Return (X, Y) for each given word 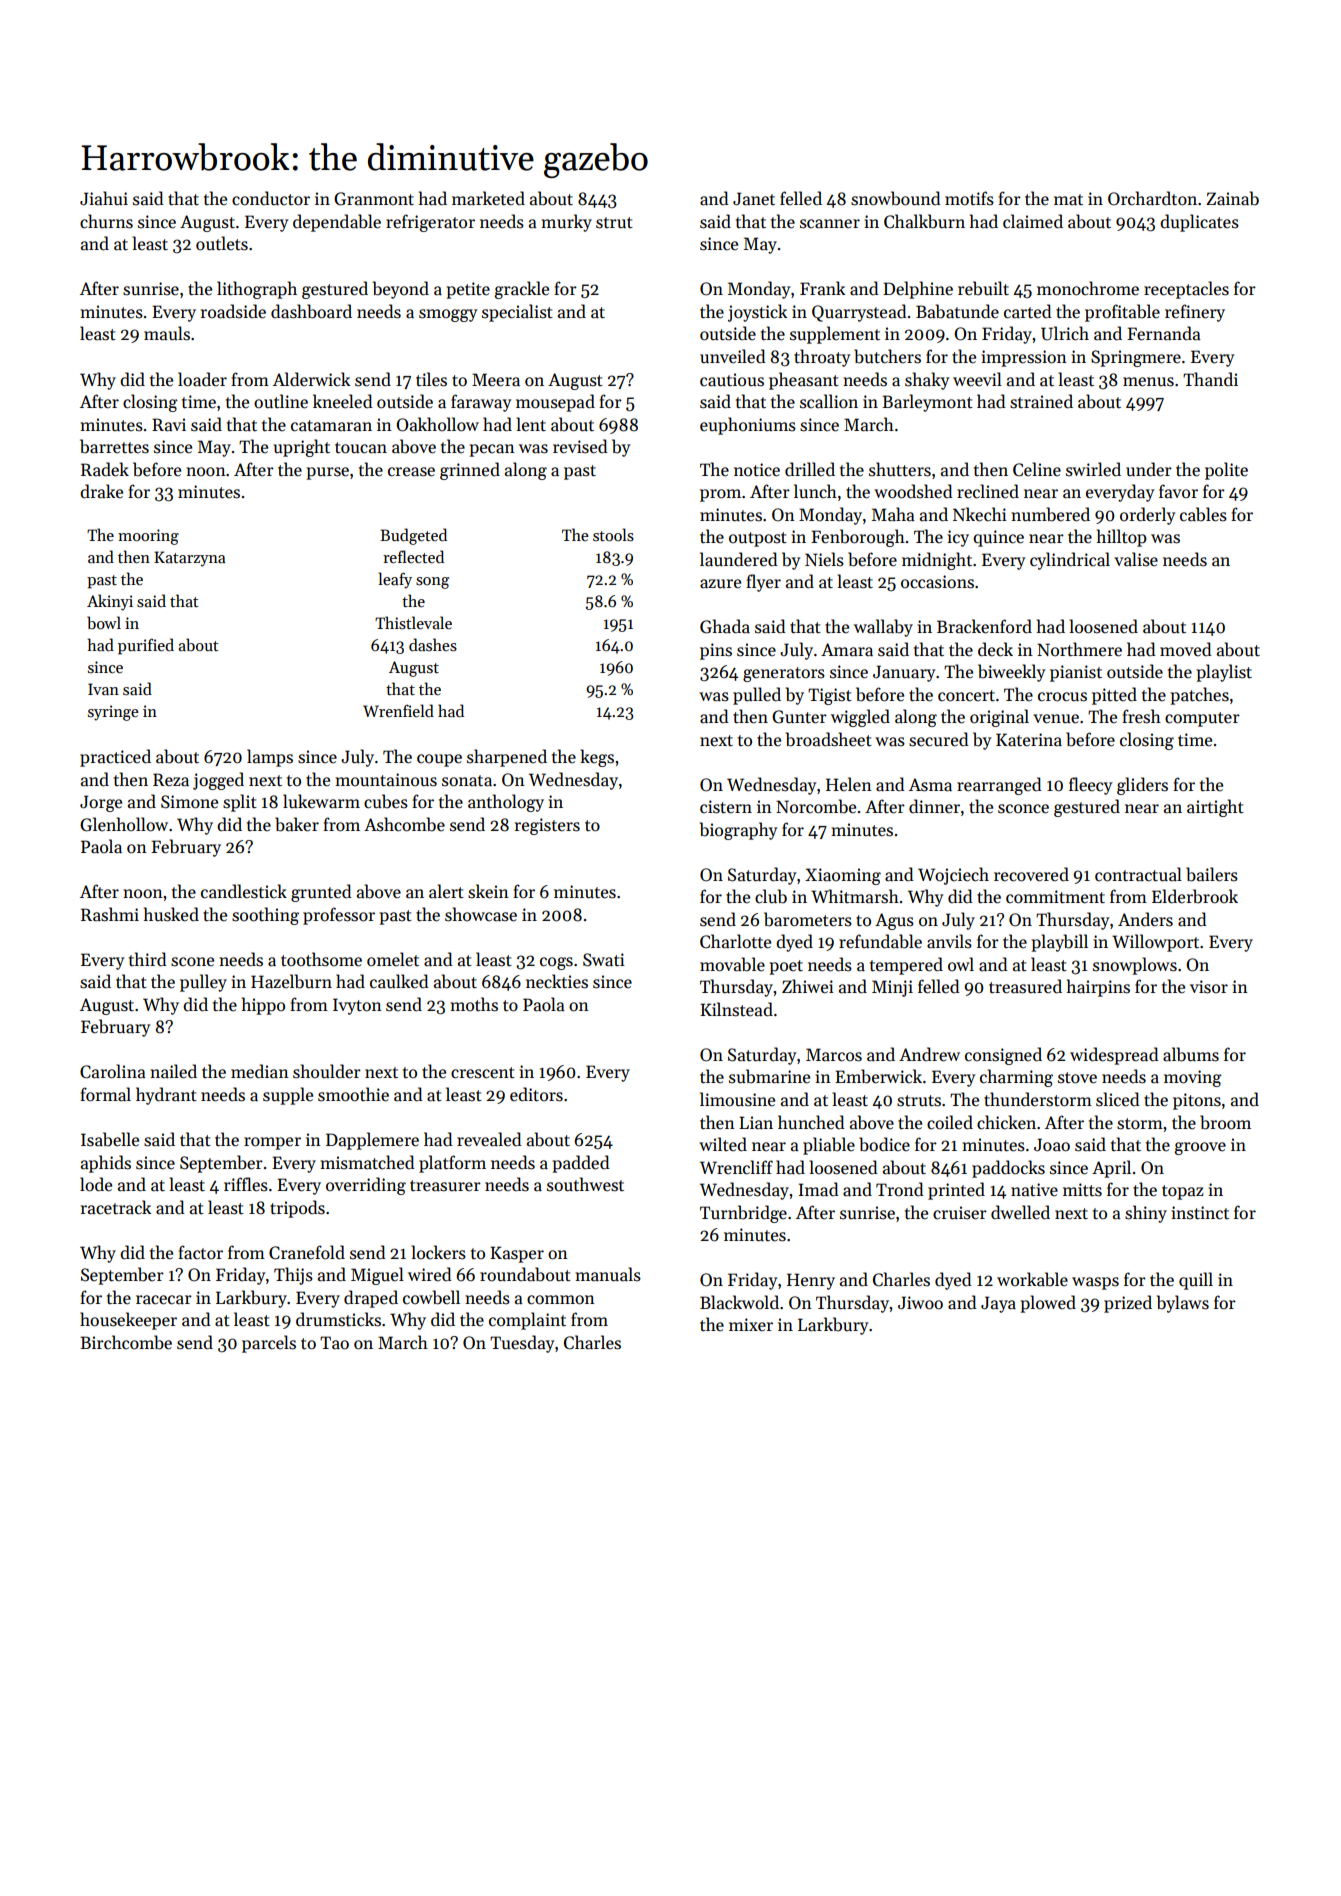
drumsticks (338, 1319)
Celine (1037, 469)
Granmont (374, 199)
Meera (496, 380)
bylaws (1183, 1304)
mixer (751, 1325)
